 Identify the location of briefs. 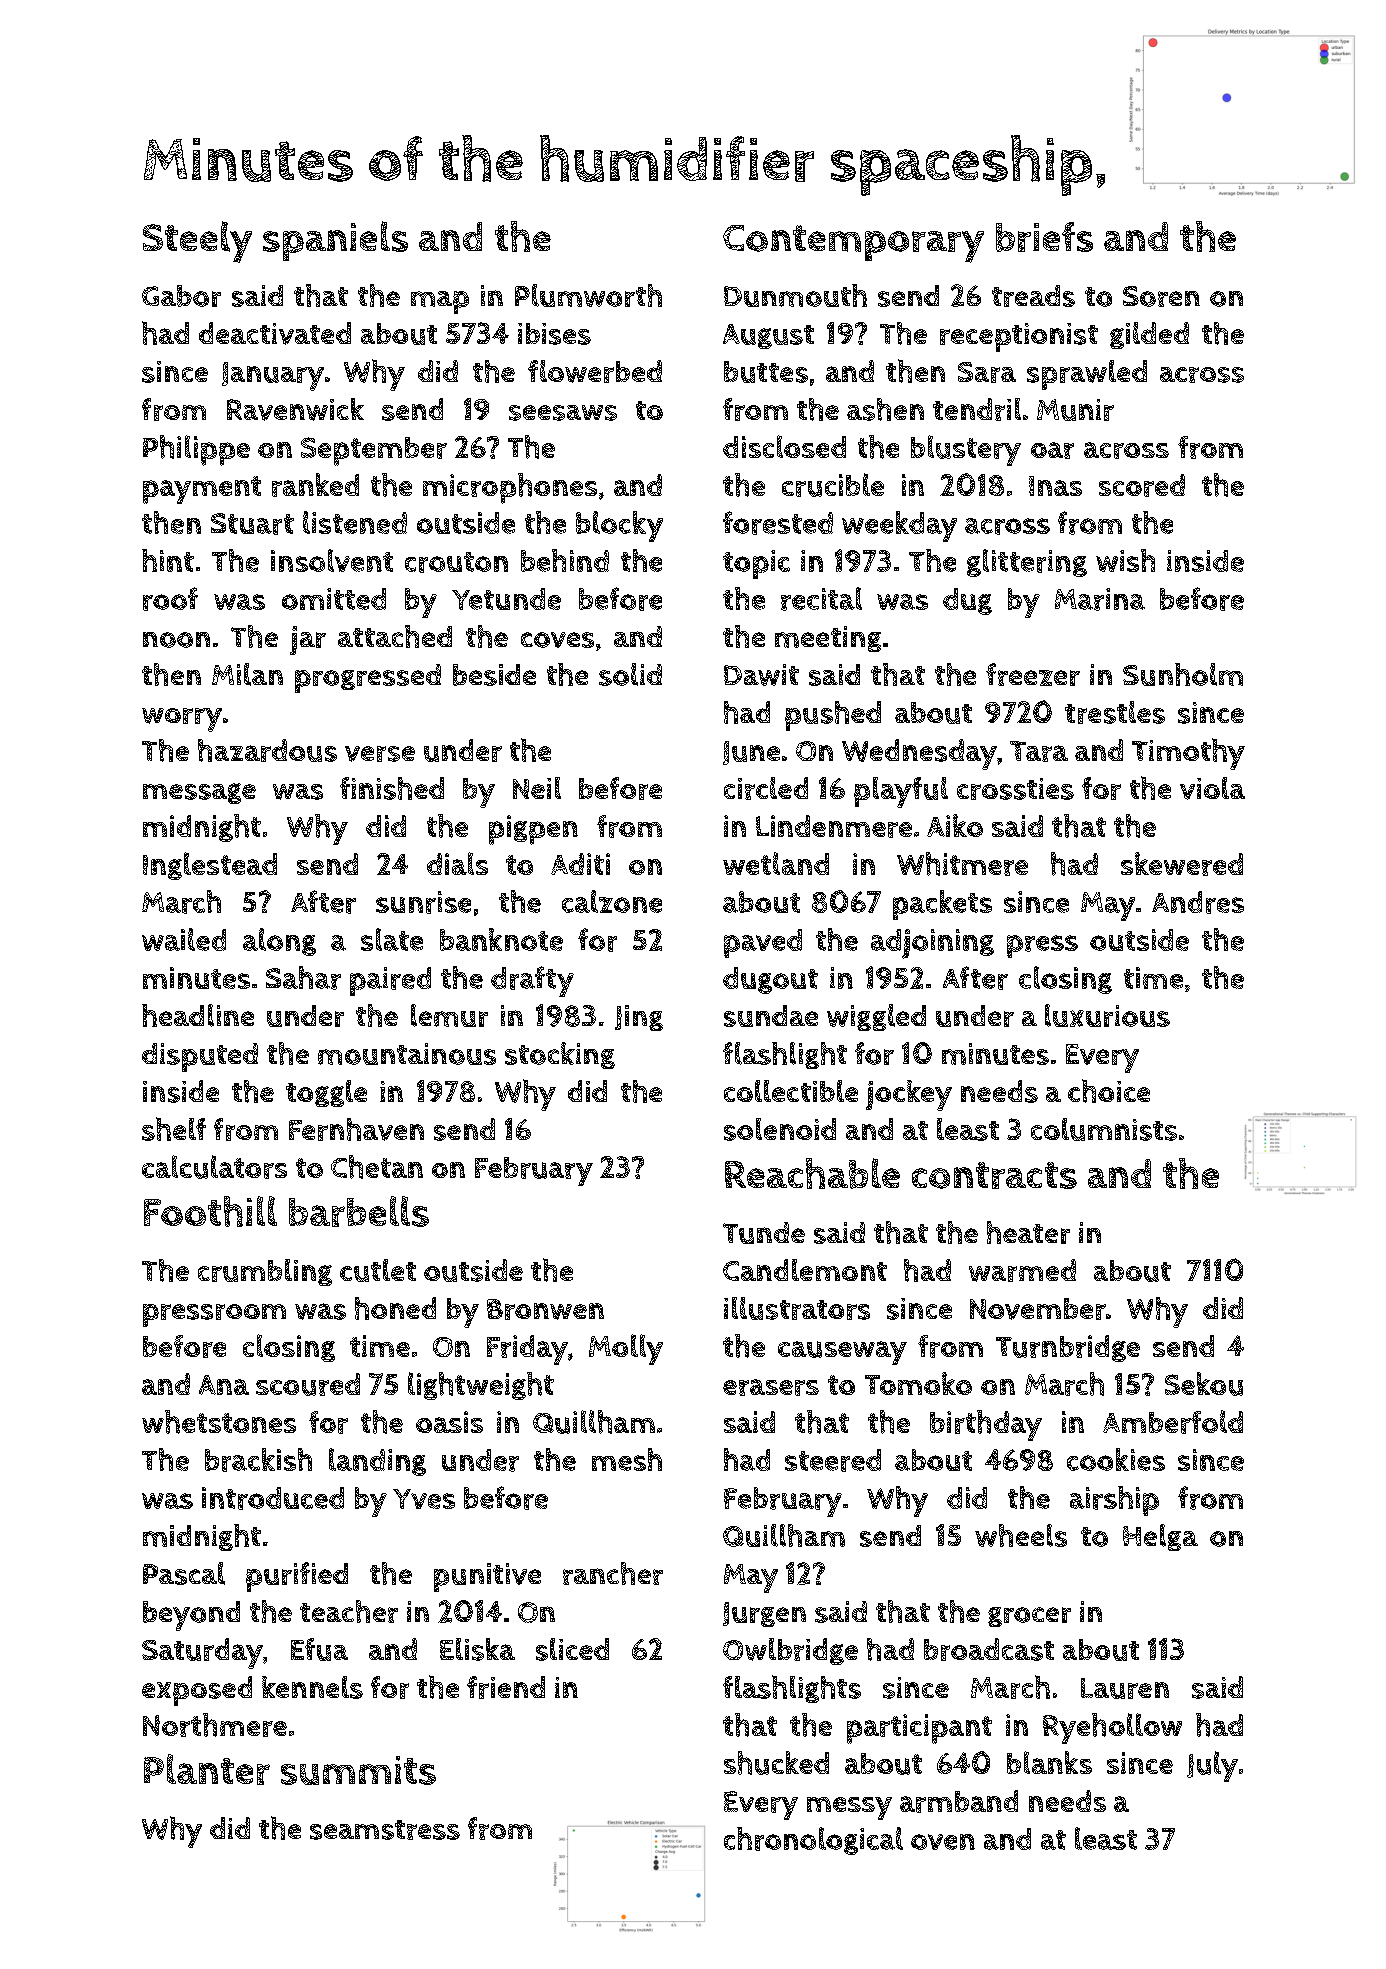
(1044, 237).
